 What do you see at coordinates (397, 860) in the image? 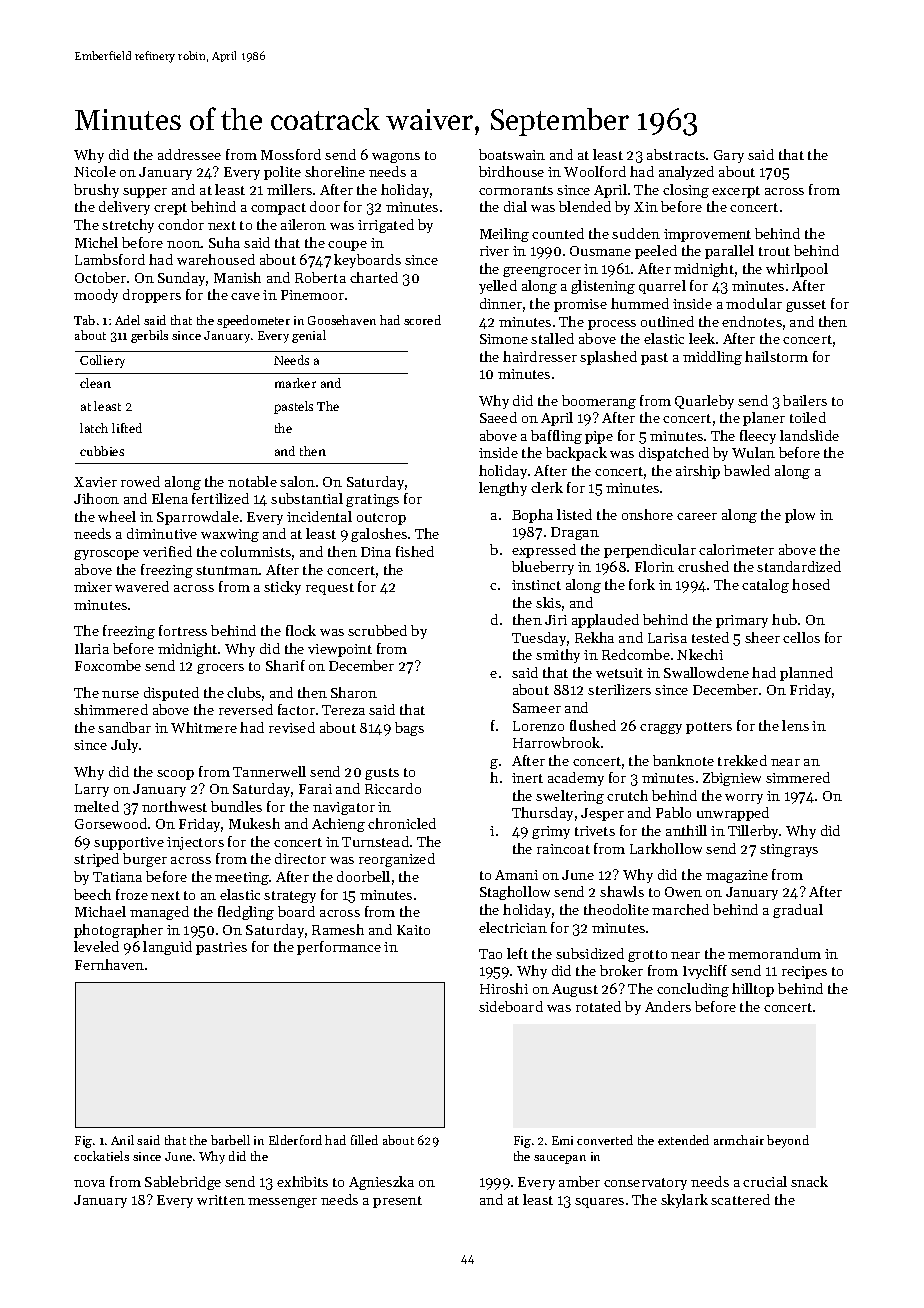
I see `reorganized` at bounding box center [397, 860].
